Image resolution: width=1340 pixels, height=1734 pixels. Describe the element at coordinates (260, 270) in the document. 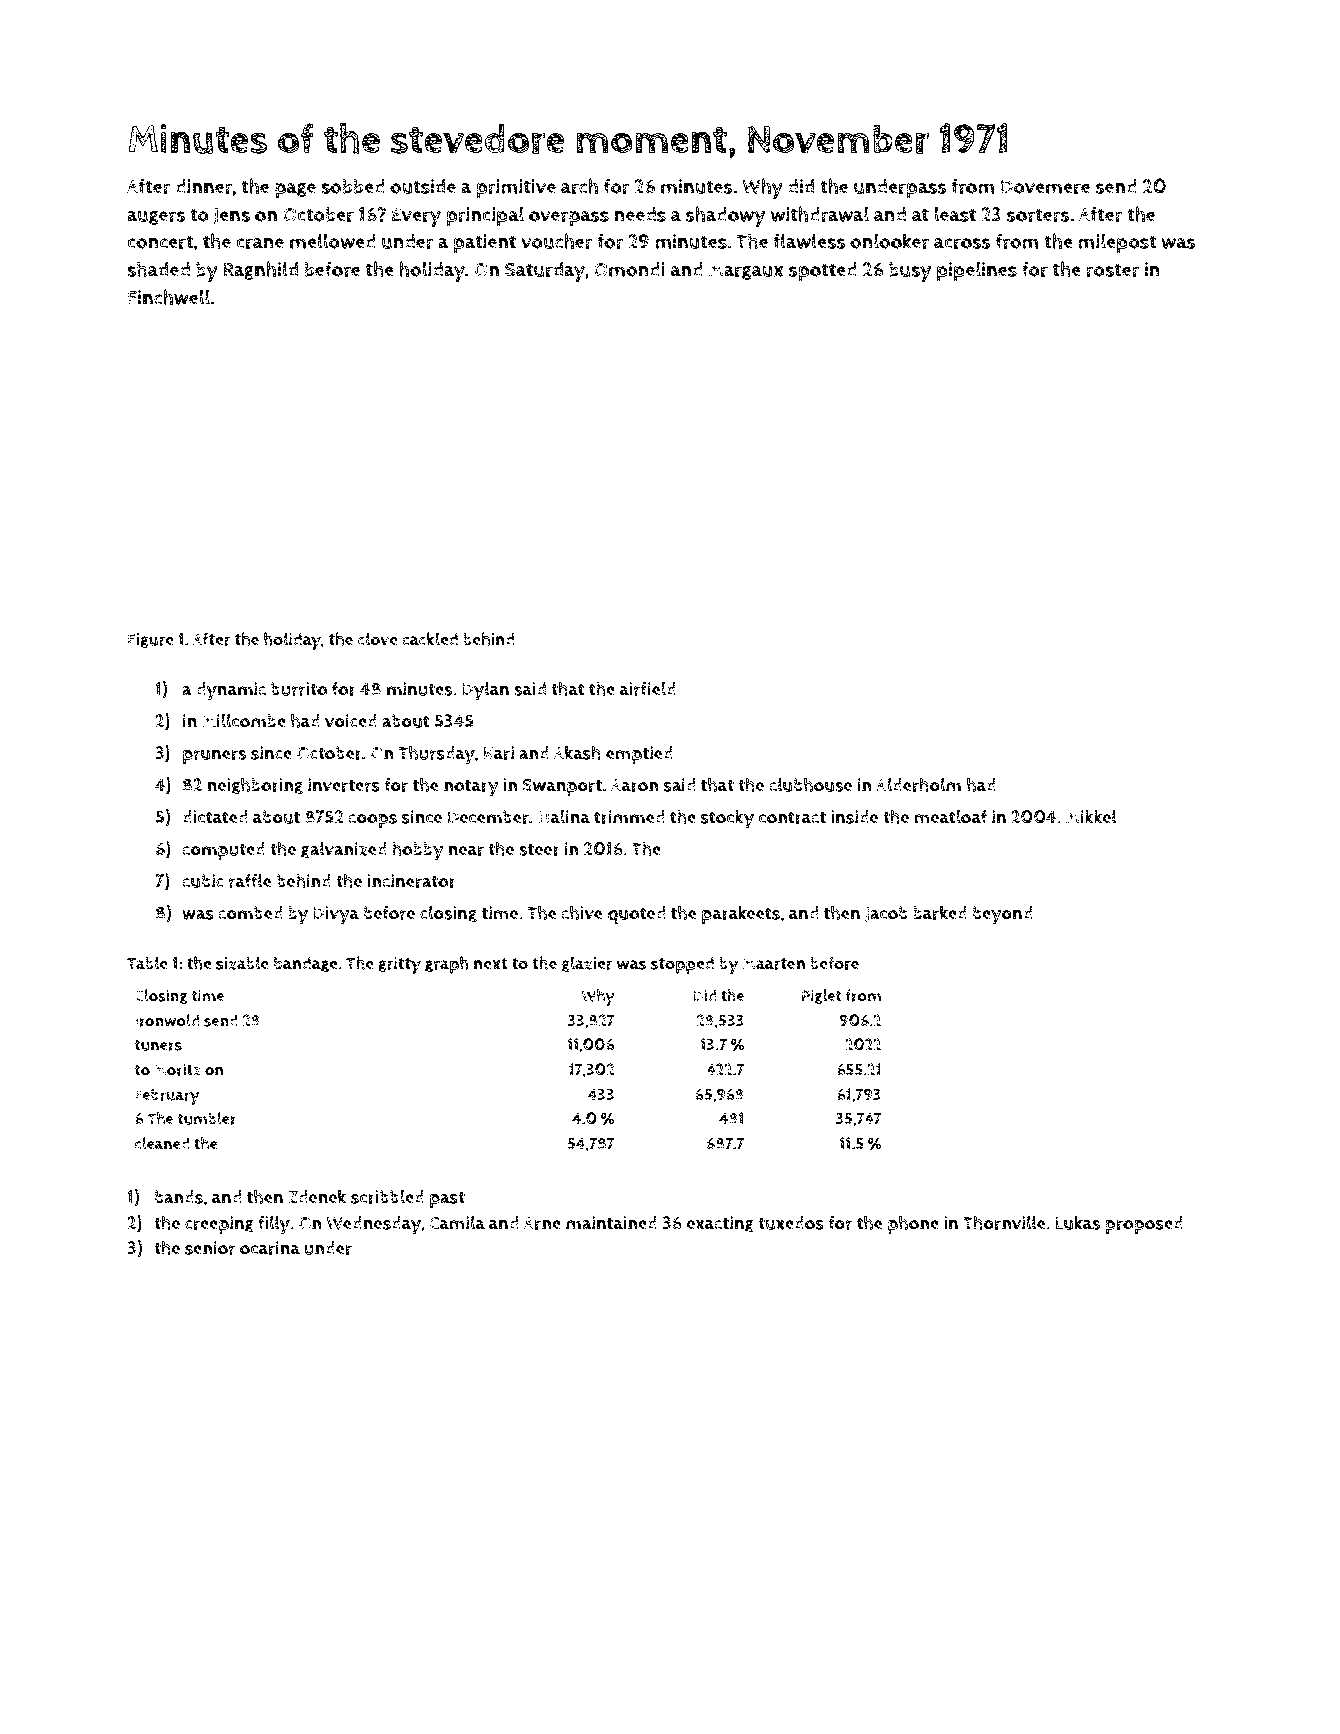

I see `Ragnhild` at that location.
